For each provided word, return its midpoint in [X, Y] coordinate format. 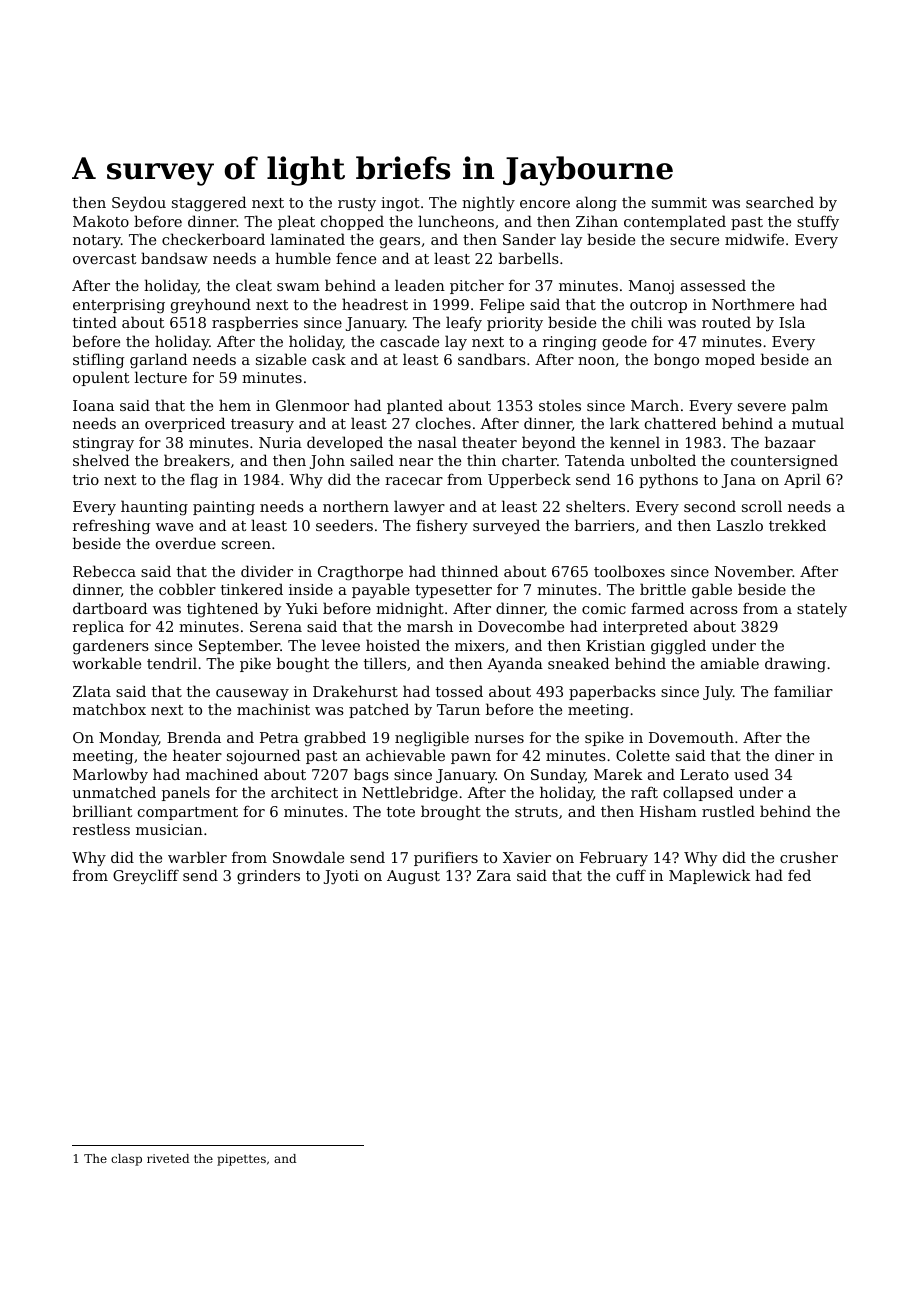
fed [799, 875]
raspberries [255, 323]
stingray [103, 444]
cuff [631, 875]
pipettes [241, 1160]
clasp [126, 1160]
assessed [713, 285]
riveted [168, 1158]
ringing [570, 343]
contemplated [675, 222]
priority [515, 324]
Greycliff [146, 877]
